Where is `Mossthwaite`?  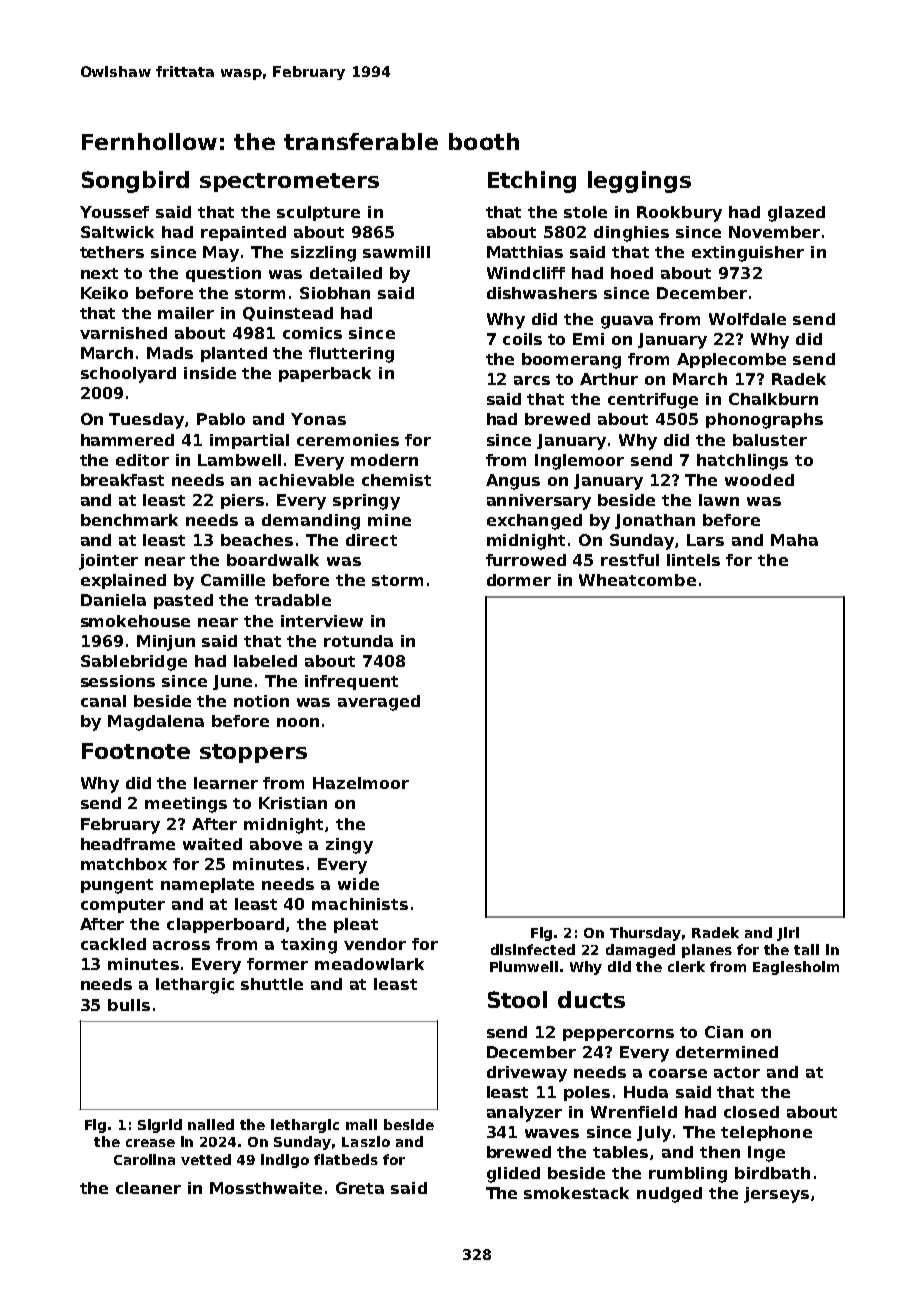
Mossthwaite is located at coordinates (266, 1188).
